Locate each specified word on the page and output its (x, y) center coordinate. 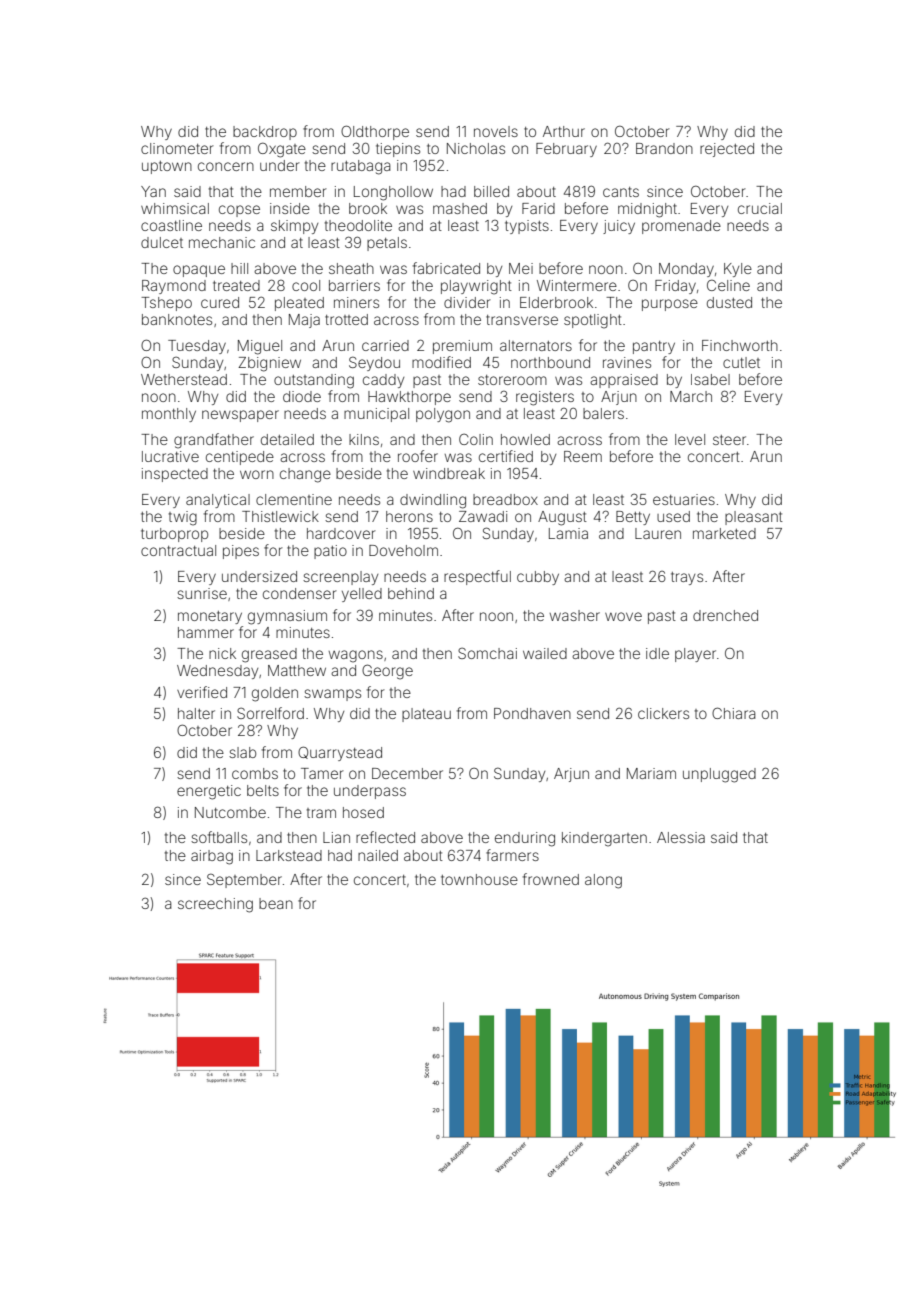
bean (276, 903)
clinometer (177, 148)
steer (729, 440)
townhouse (479, 879)
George (387, 672)
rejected (727, 150)
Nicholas (476, 148)
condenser (300, 593)
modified (441, 362)
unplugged (719, 775)
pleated (299, 304)
